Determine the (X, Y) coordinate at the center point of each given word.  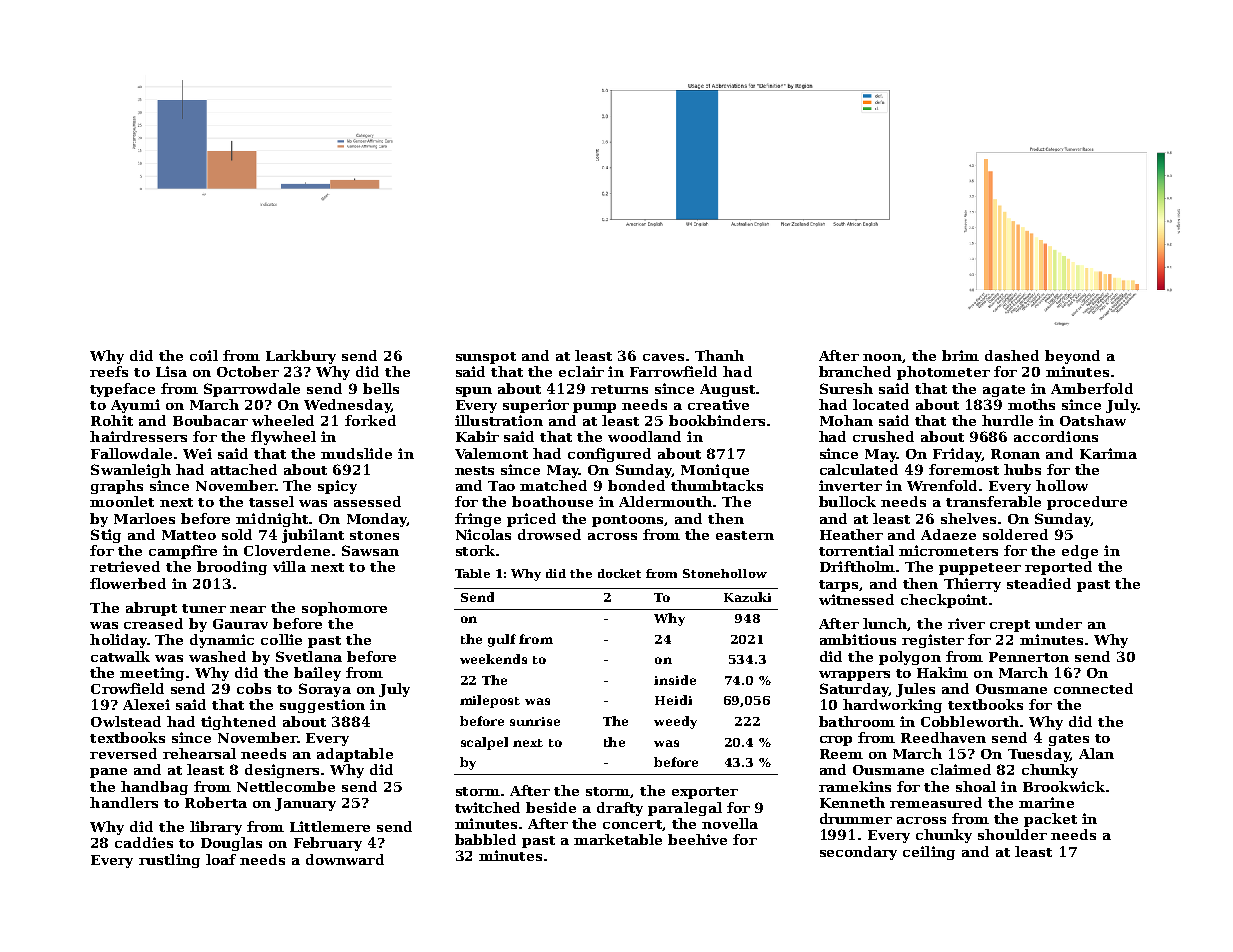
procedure (1087, 503)
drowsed (549, 534)
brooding (232, 568)
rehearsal (199, 753)
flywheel (283, 438)
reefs (109, 371)
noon (882, 357)
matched (553, 485)
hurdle (1007, 420)
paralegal (685, 809)
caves (663, 357)
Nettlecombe (286, 786)
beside (551, 807)
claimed (961, 769)
